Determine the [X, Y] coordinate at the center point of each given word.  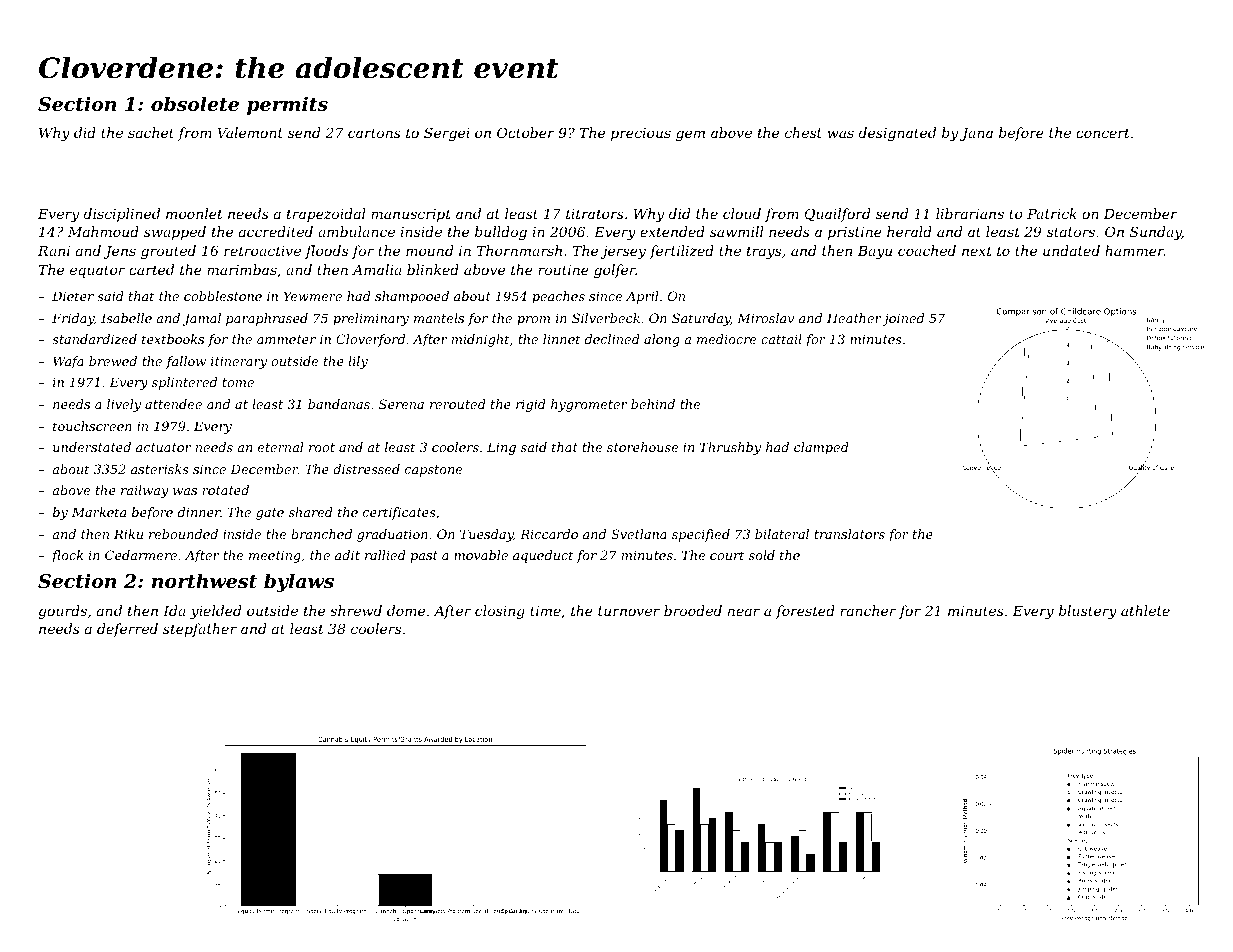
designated [897, 134]
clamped [821, 448]
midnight [481, 340]
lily [358, 362]
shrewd [356, 610]
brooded [693, 610]
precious [641, 134]
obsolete [195, 103]
